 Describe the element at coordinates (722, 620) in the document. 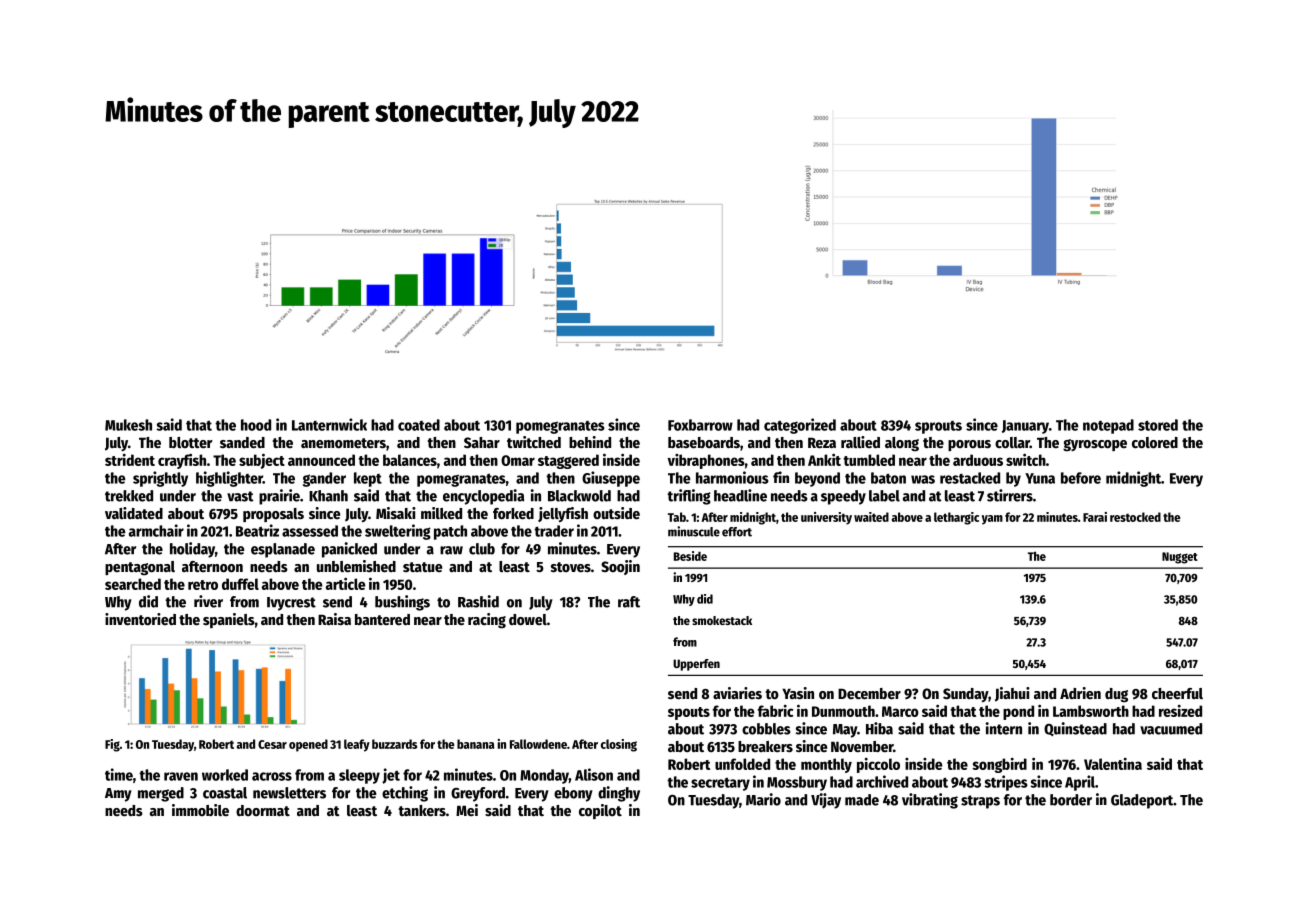

I see `smokestack` at that location.
